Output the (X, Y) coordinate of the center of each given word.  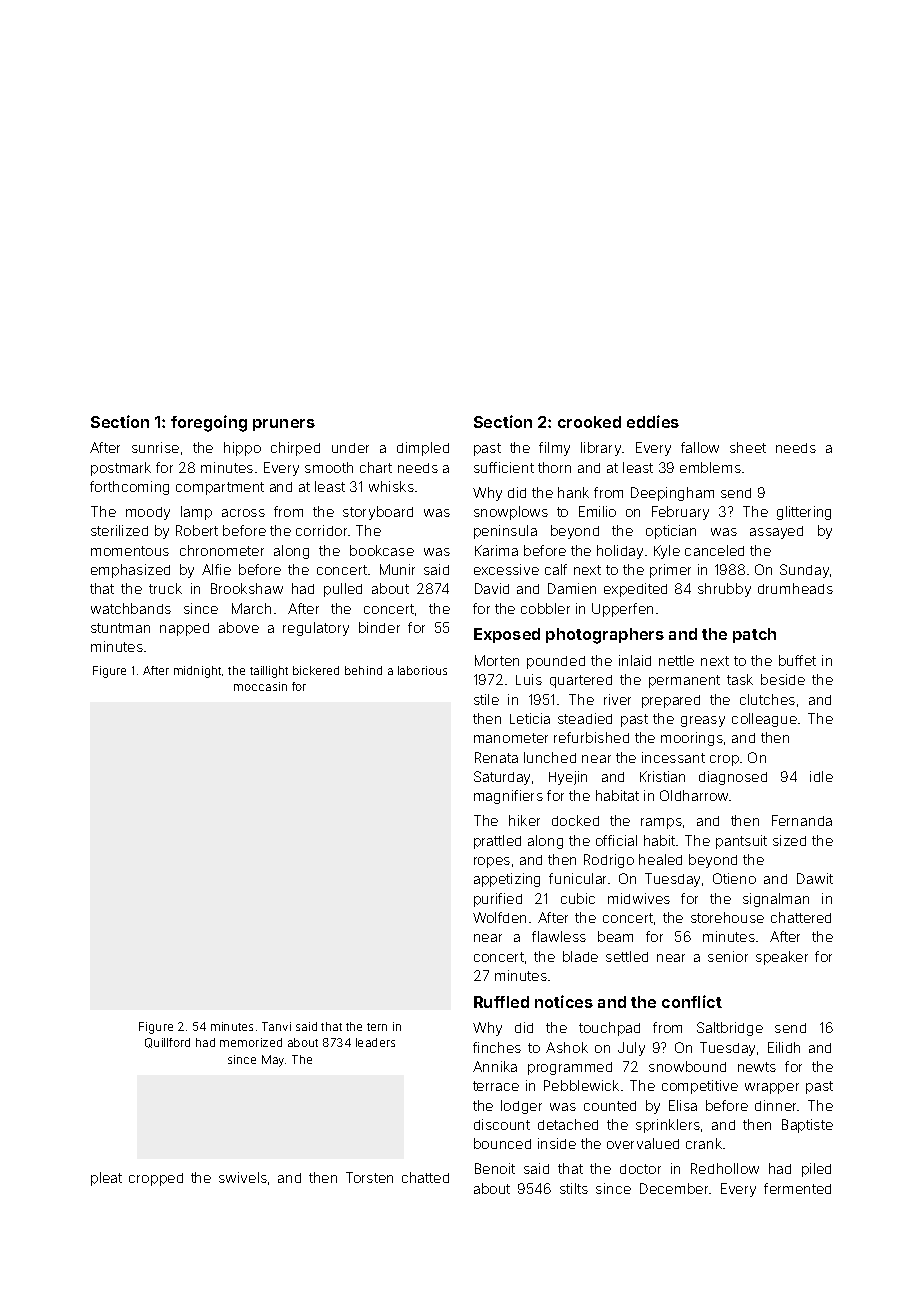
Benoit (495, 1168)
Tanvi (276, 1026)
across (243, 513)
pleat (106, 1179)
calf (556, 569)
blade (580, 956)
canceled (714, 550)
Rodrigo (609, 861)
